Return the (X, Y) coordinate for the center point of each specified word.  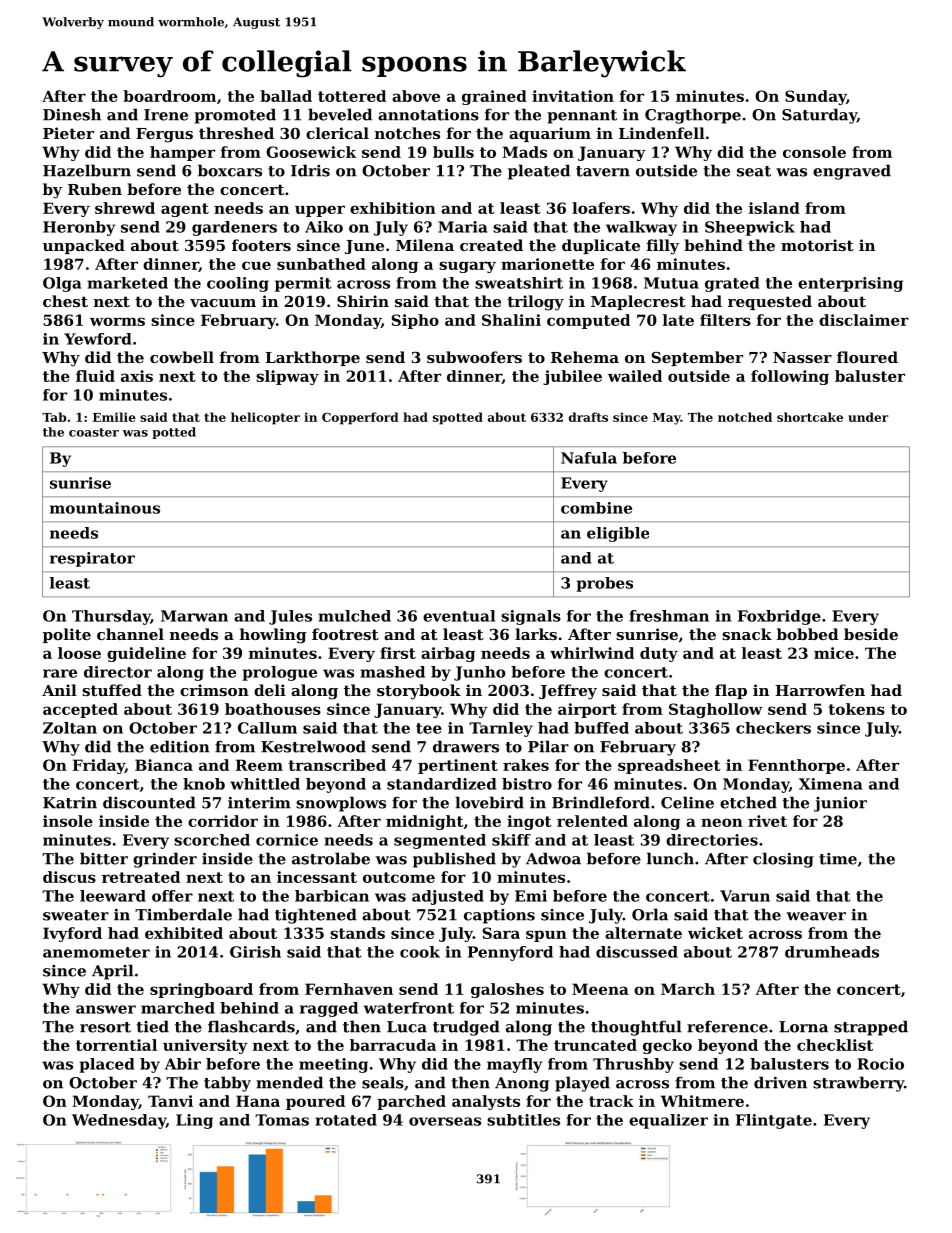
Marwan (194, 616)
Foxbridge (779, 617)
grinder (165, 860)
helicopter (265, 418)
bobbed (807, 634)
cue (256, 265)
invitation (573, 96)
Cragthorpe (693, 116)
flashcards (251, 1026)
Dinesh (72, 114)
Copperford (360, 418)
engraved (852, 172)
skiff (511, 840)
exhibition (393, 208)
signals (531, 617)
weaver (816, 916)
